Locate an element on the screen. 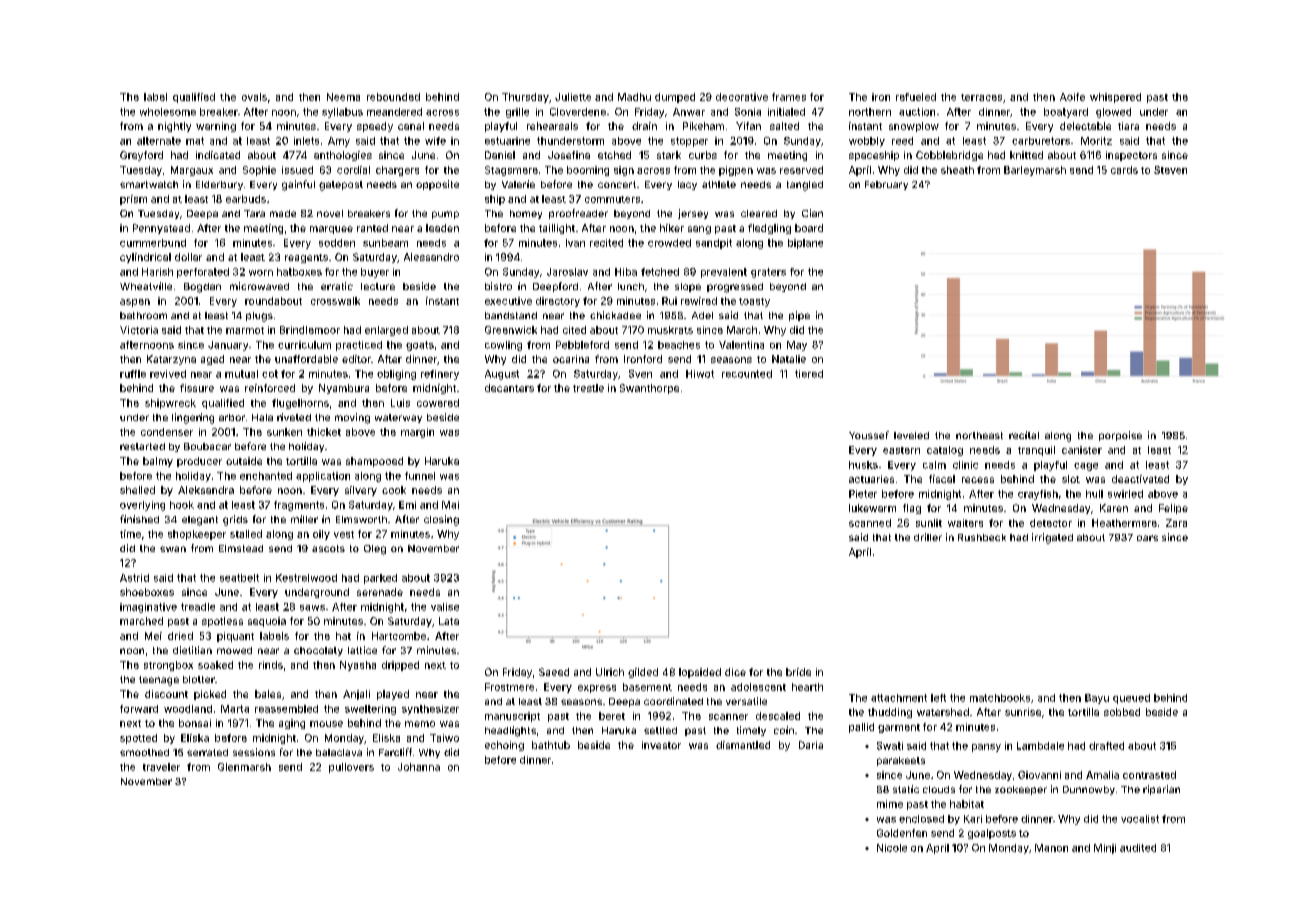 This screenshot has height=924, width=1308. dollar is located at coordinates (188, 257).
